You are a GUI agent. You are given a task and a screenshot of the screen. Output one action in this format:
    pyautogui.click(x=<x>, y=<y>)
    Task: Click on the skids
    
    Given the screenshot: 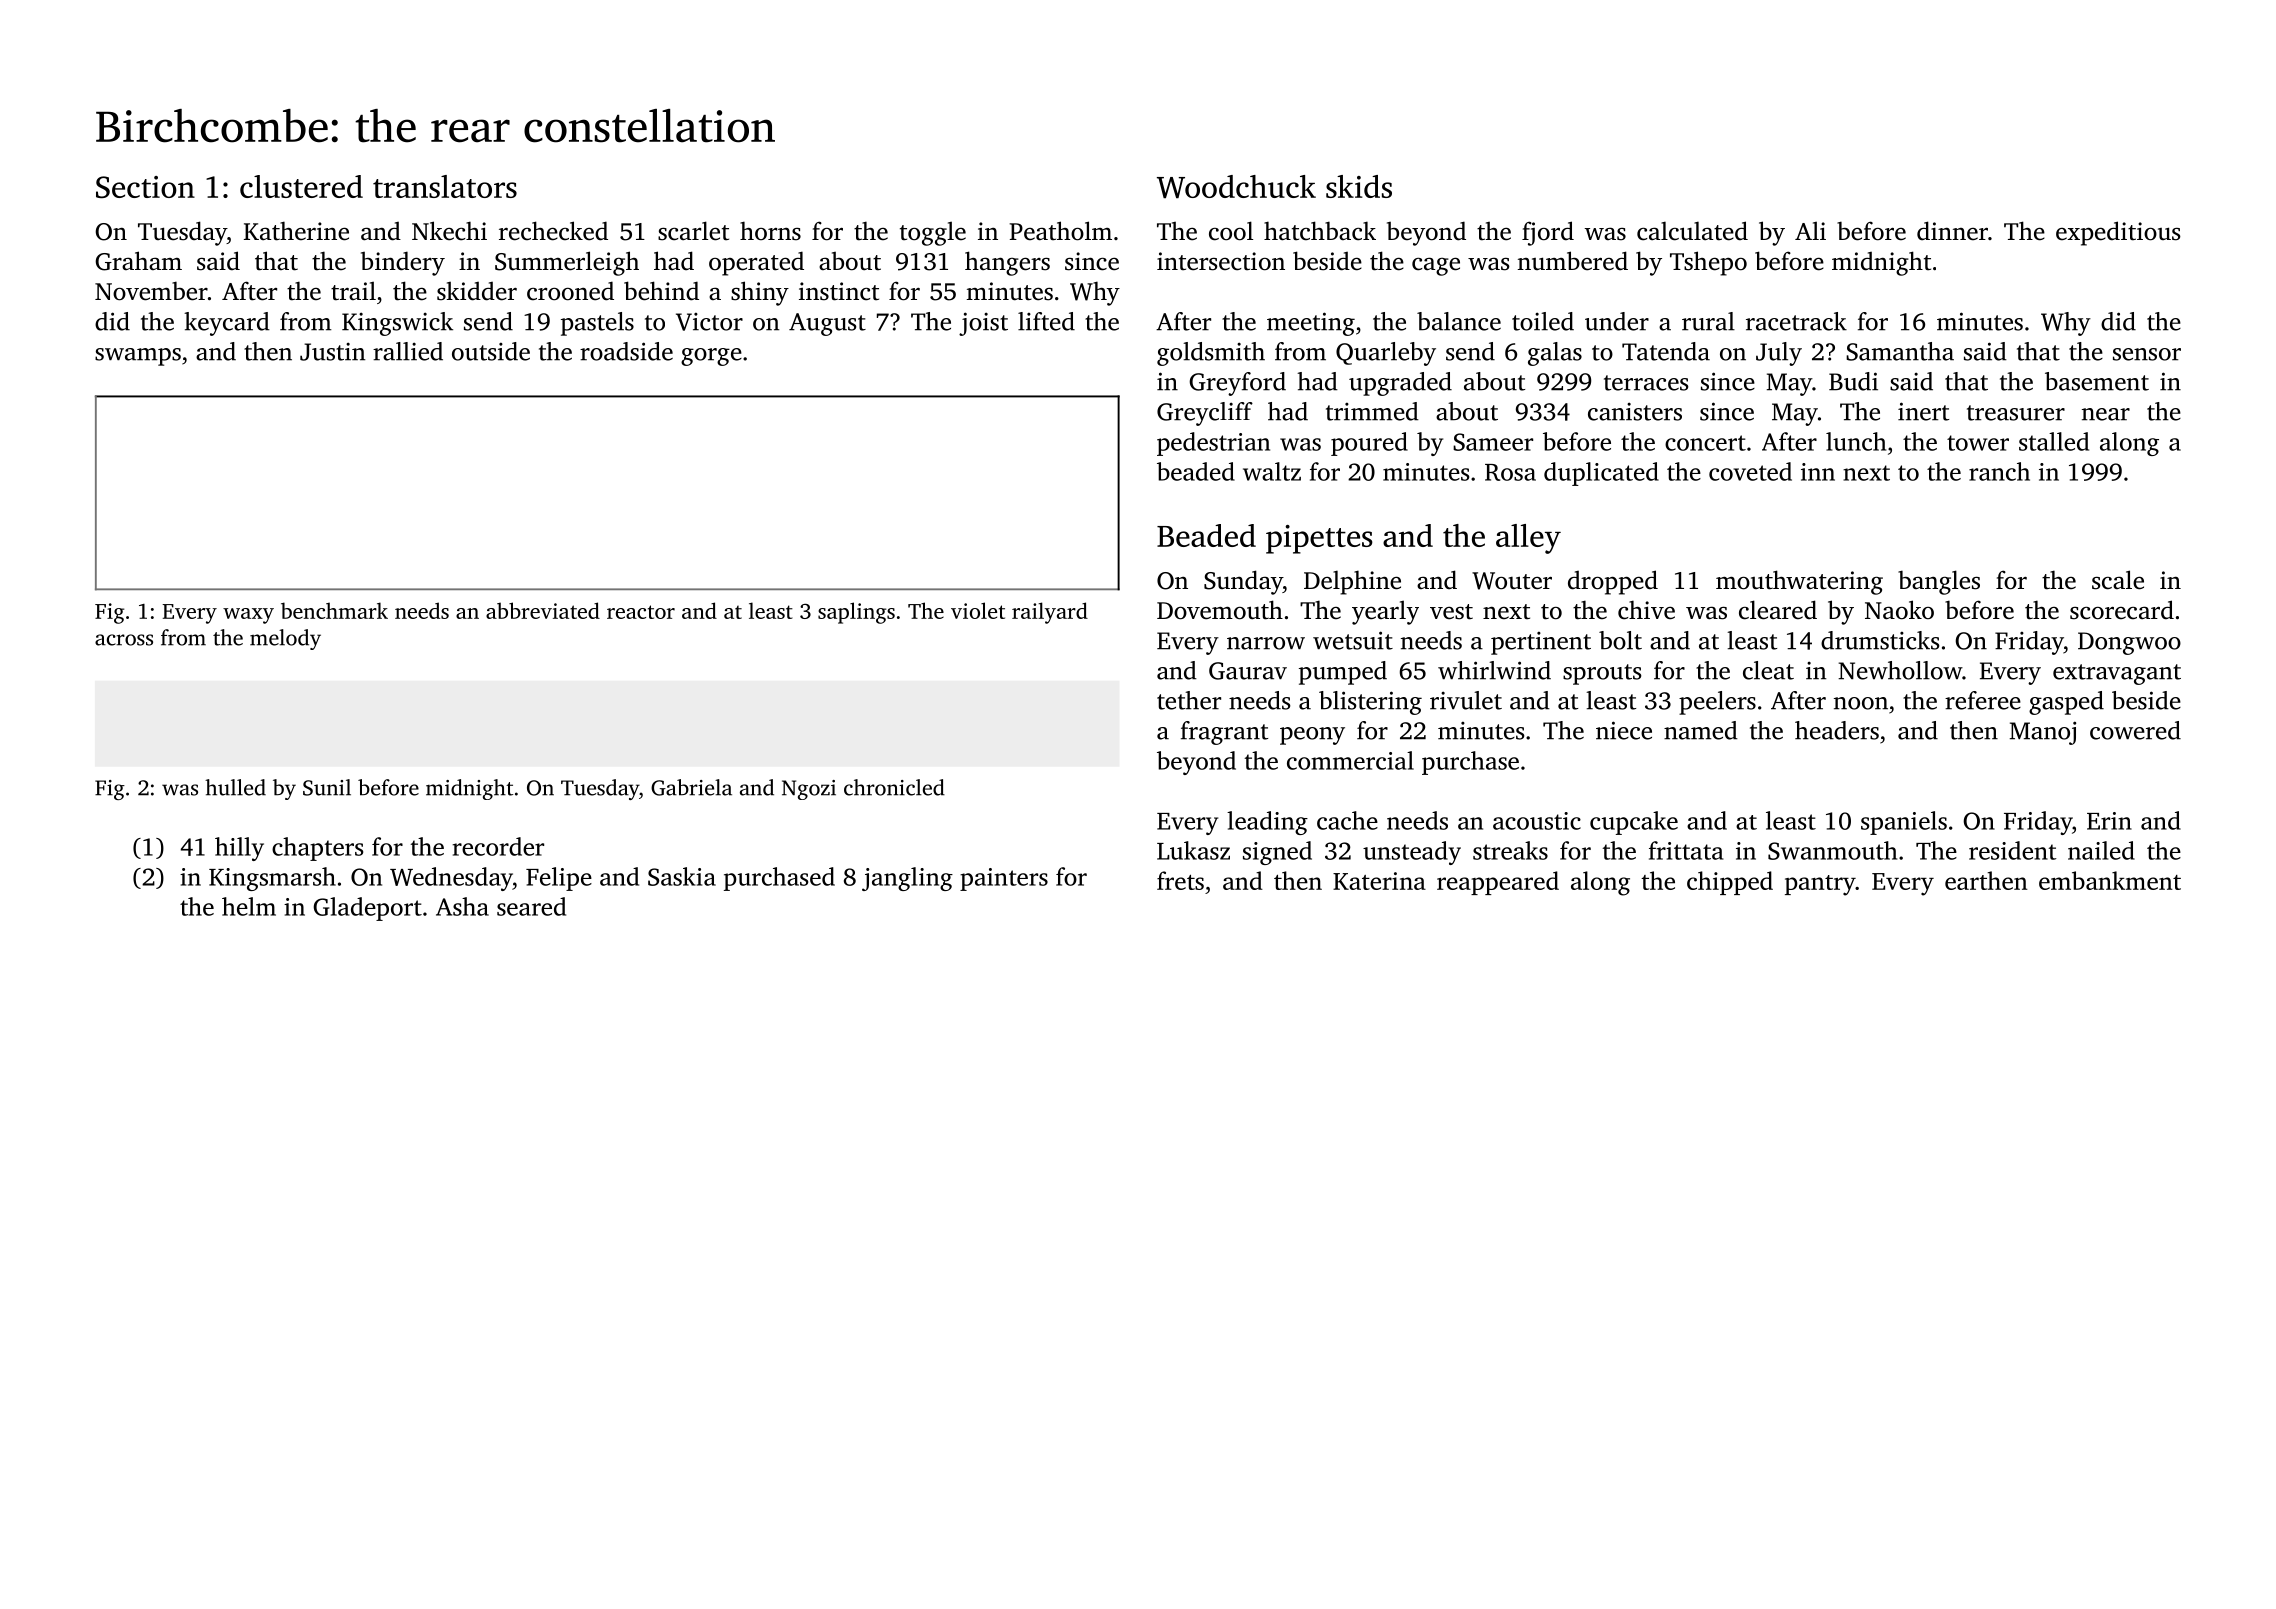 What is the action you would take?
    pyautogui.click(x=1359, y=186)
